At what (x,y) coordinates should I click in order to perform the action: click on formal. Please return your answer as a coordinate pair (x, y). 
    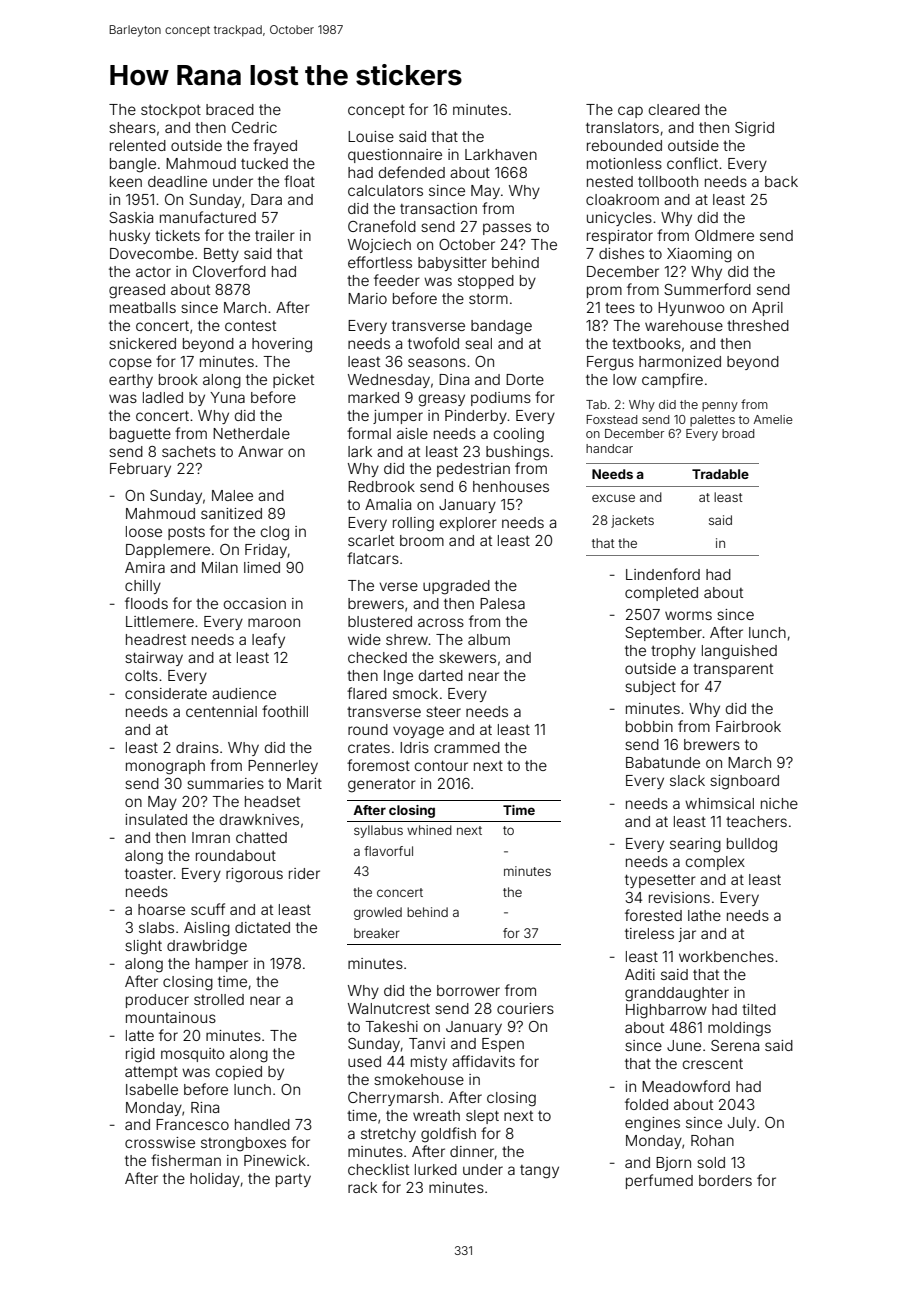
    Looking at the image, I should click on (369, 433).
